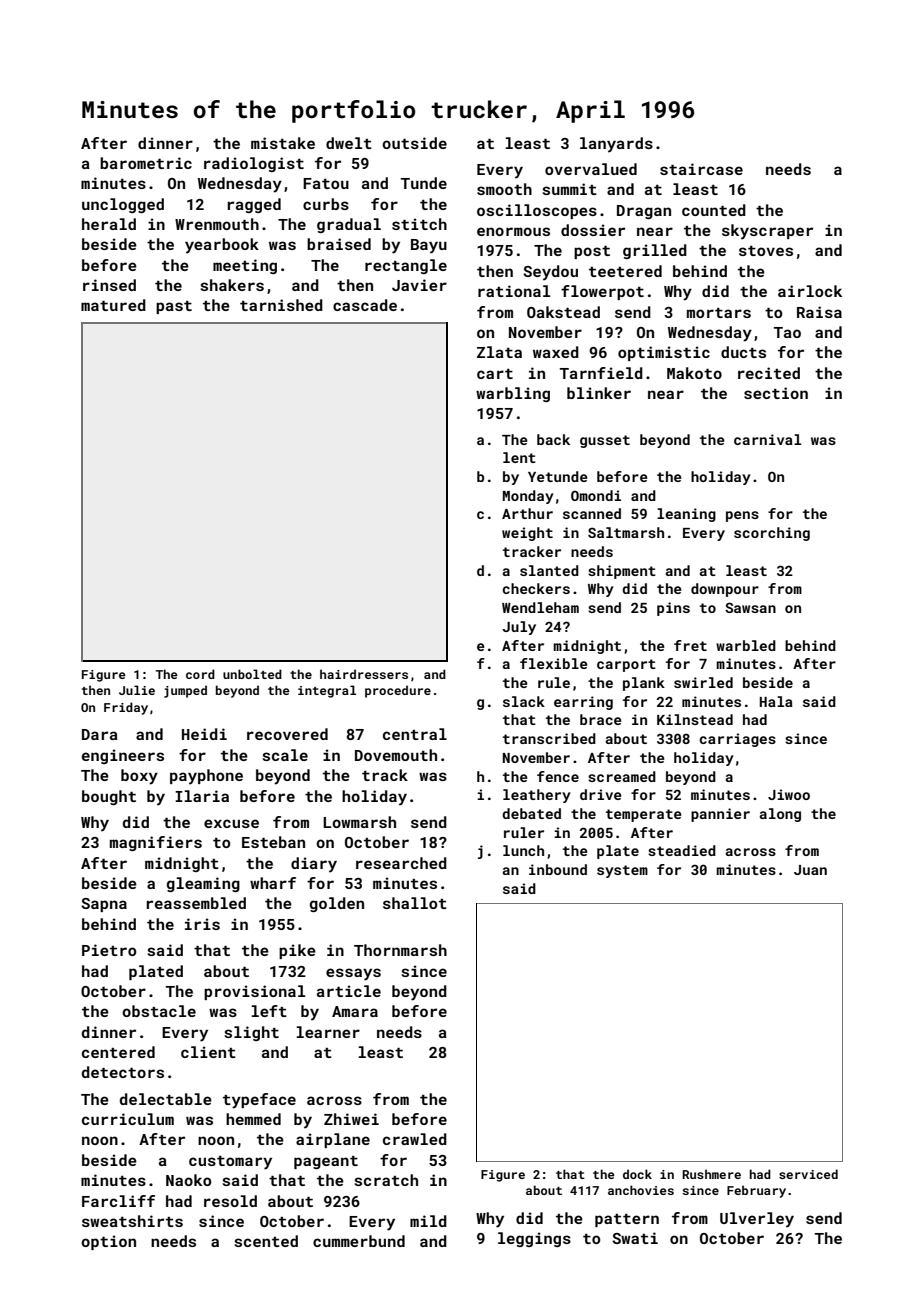 This screenshot has width=924, height=1308. Describe the element at coordinates (414, 143) in the screenshot. I see `outside` at that location.
